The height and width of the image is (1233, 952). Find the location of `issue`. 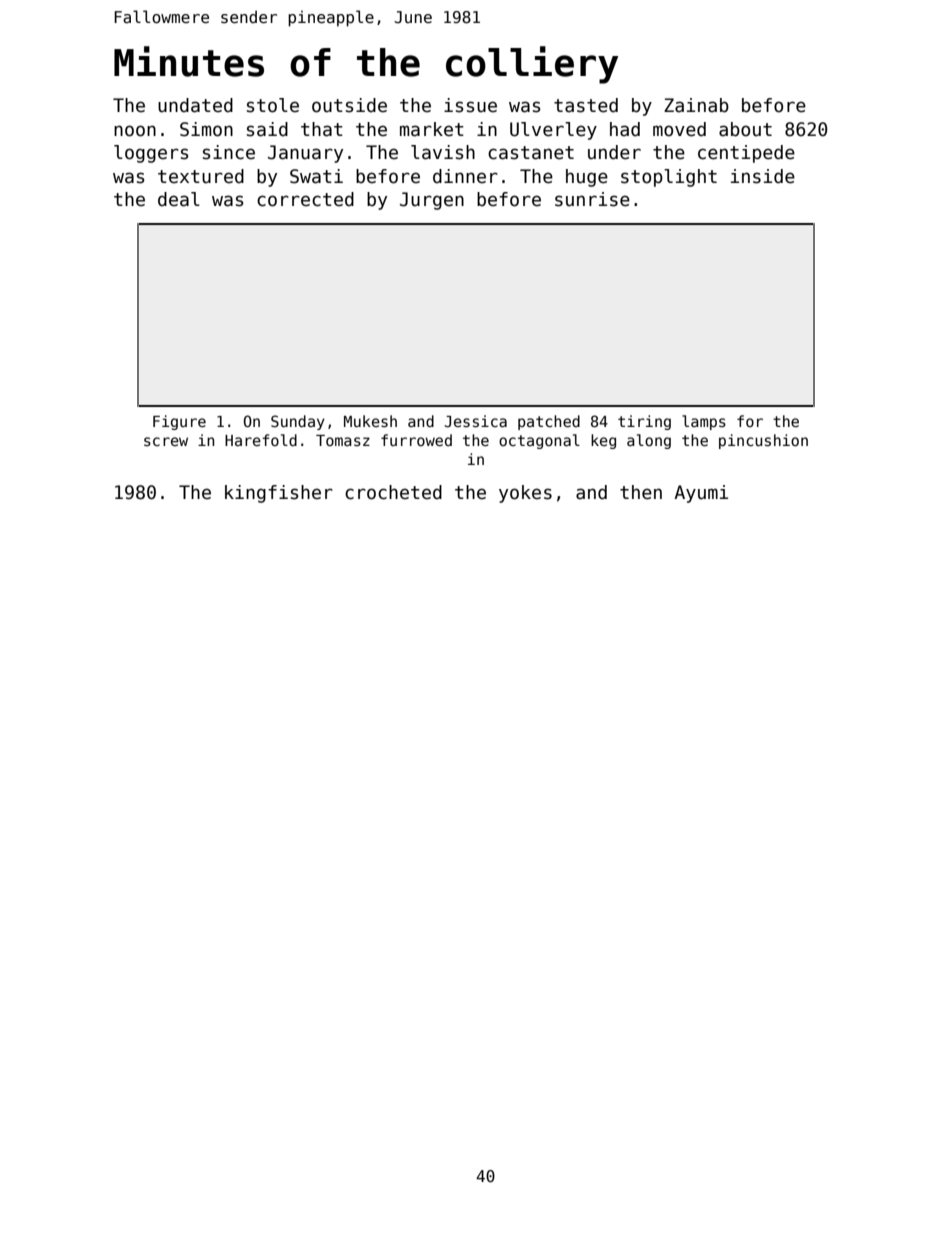

issue is located at coordinates (470, 105).
